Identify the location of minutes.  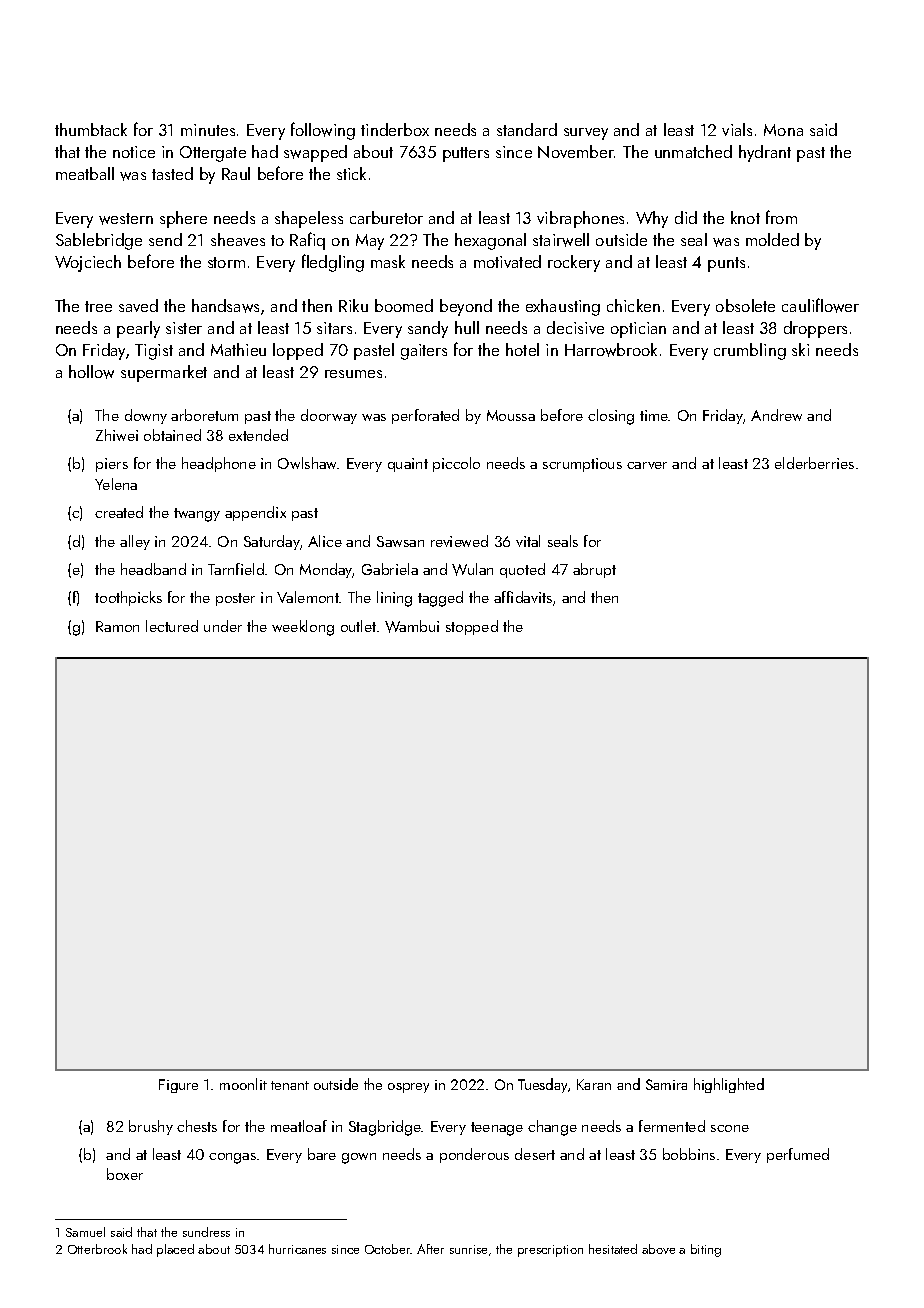
(208, 130).
